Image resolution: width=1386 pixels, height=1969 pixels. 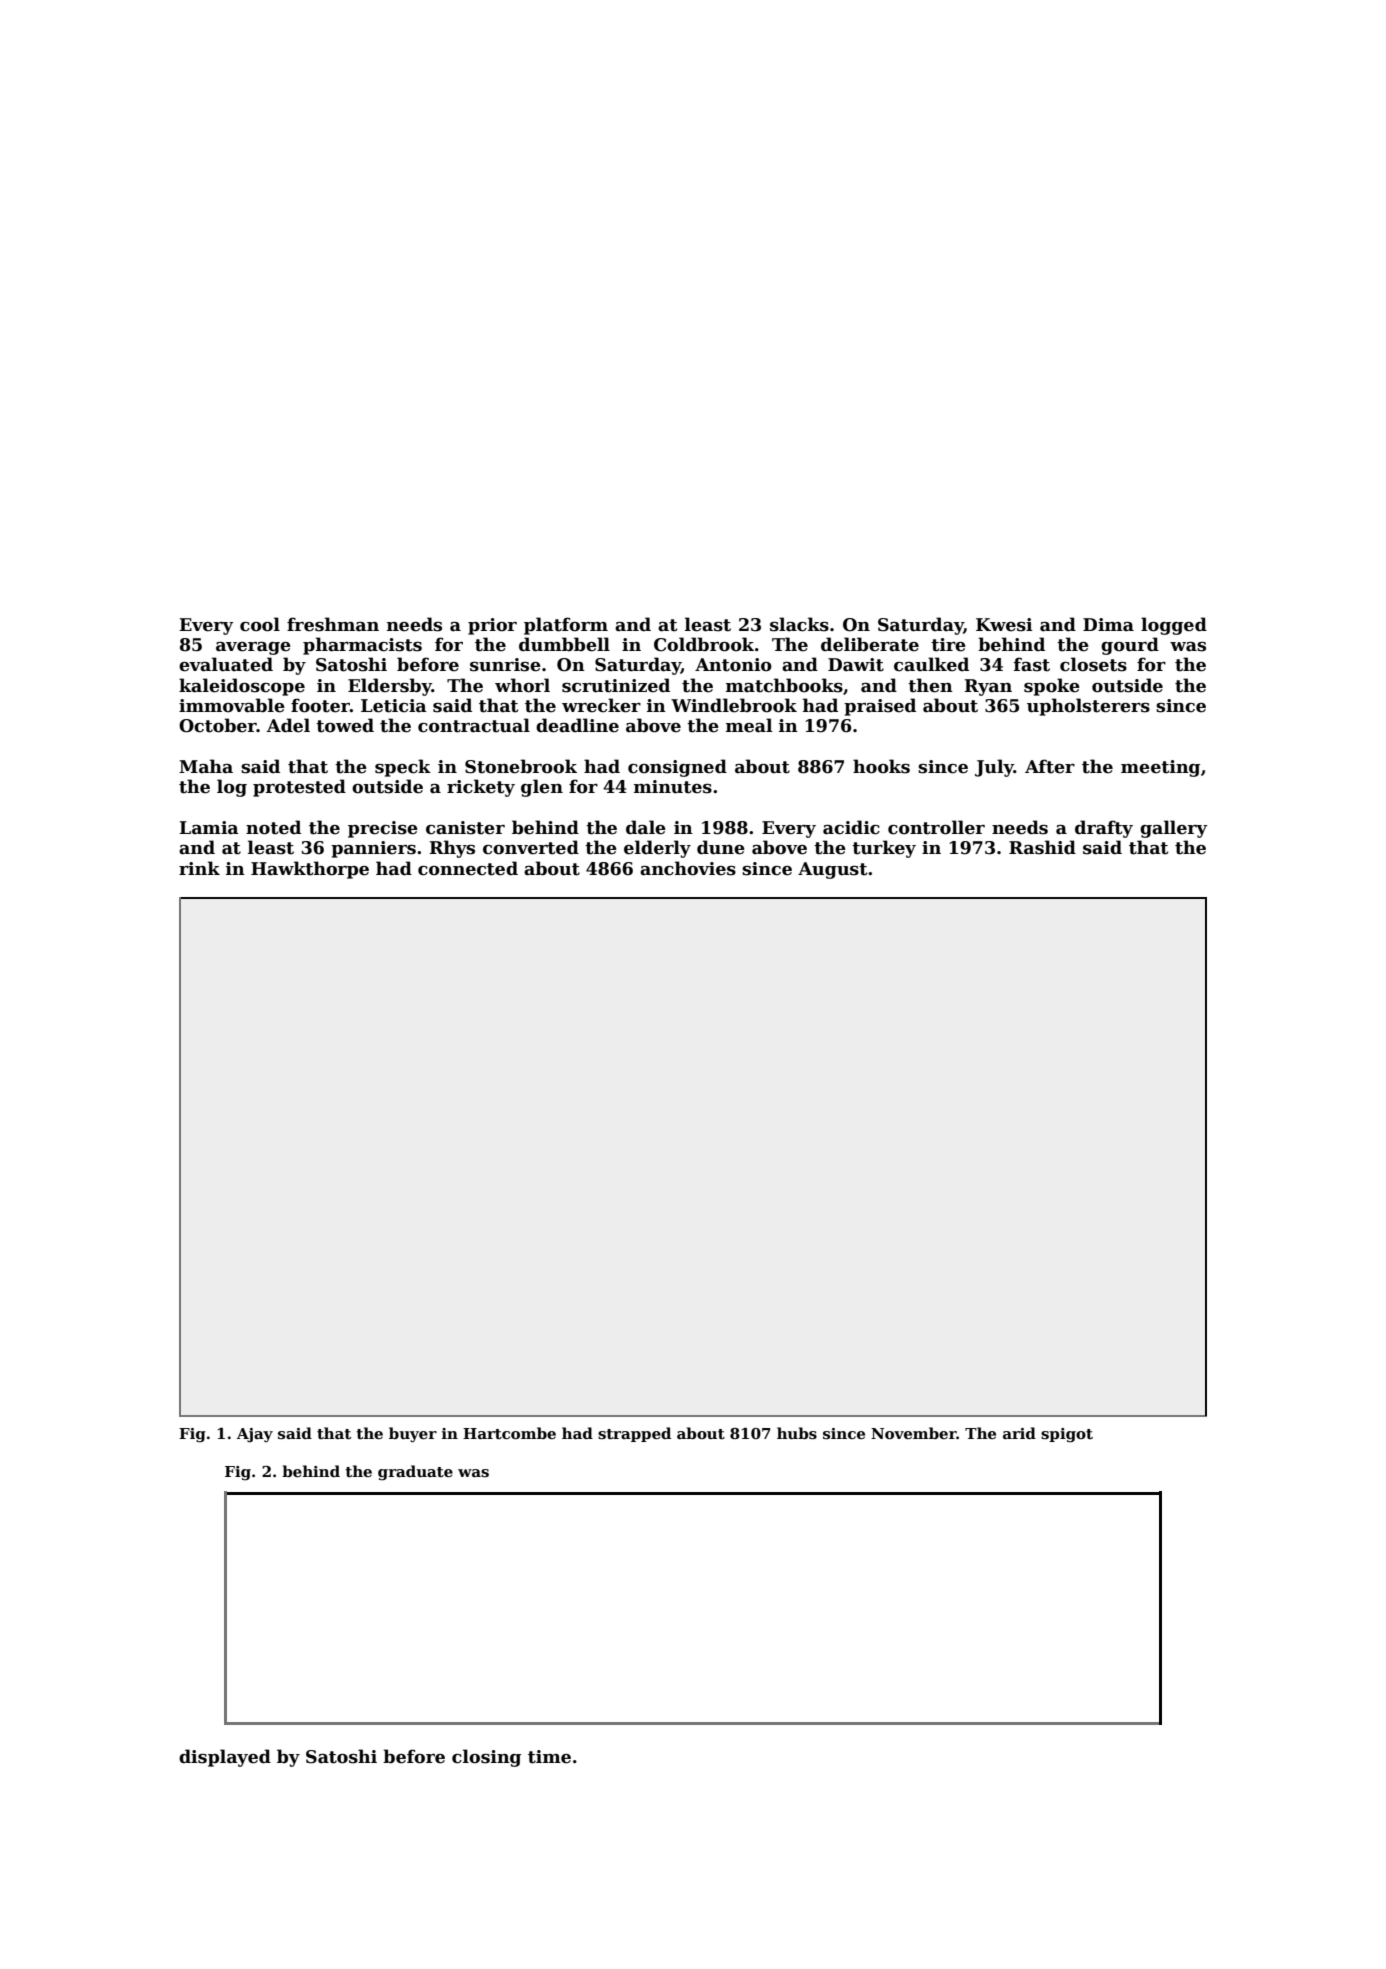 What do you see at coordinates (797, 1433) in the screenshot?
I see `hubs` at bounding box center [797, 1433].
